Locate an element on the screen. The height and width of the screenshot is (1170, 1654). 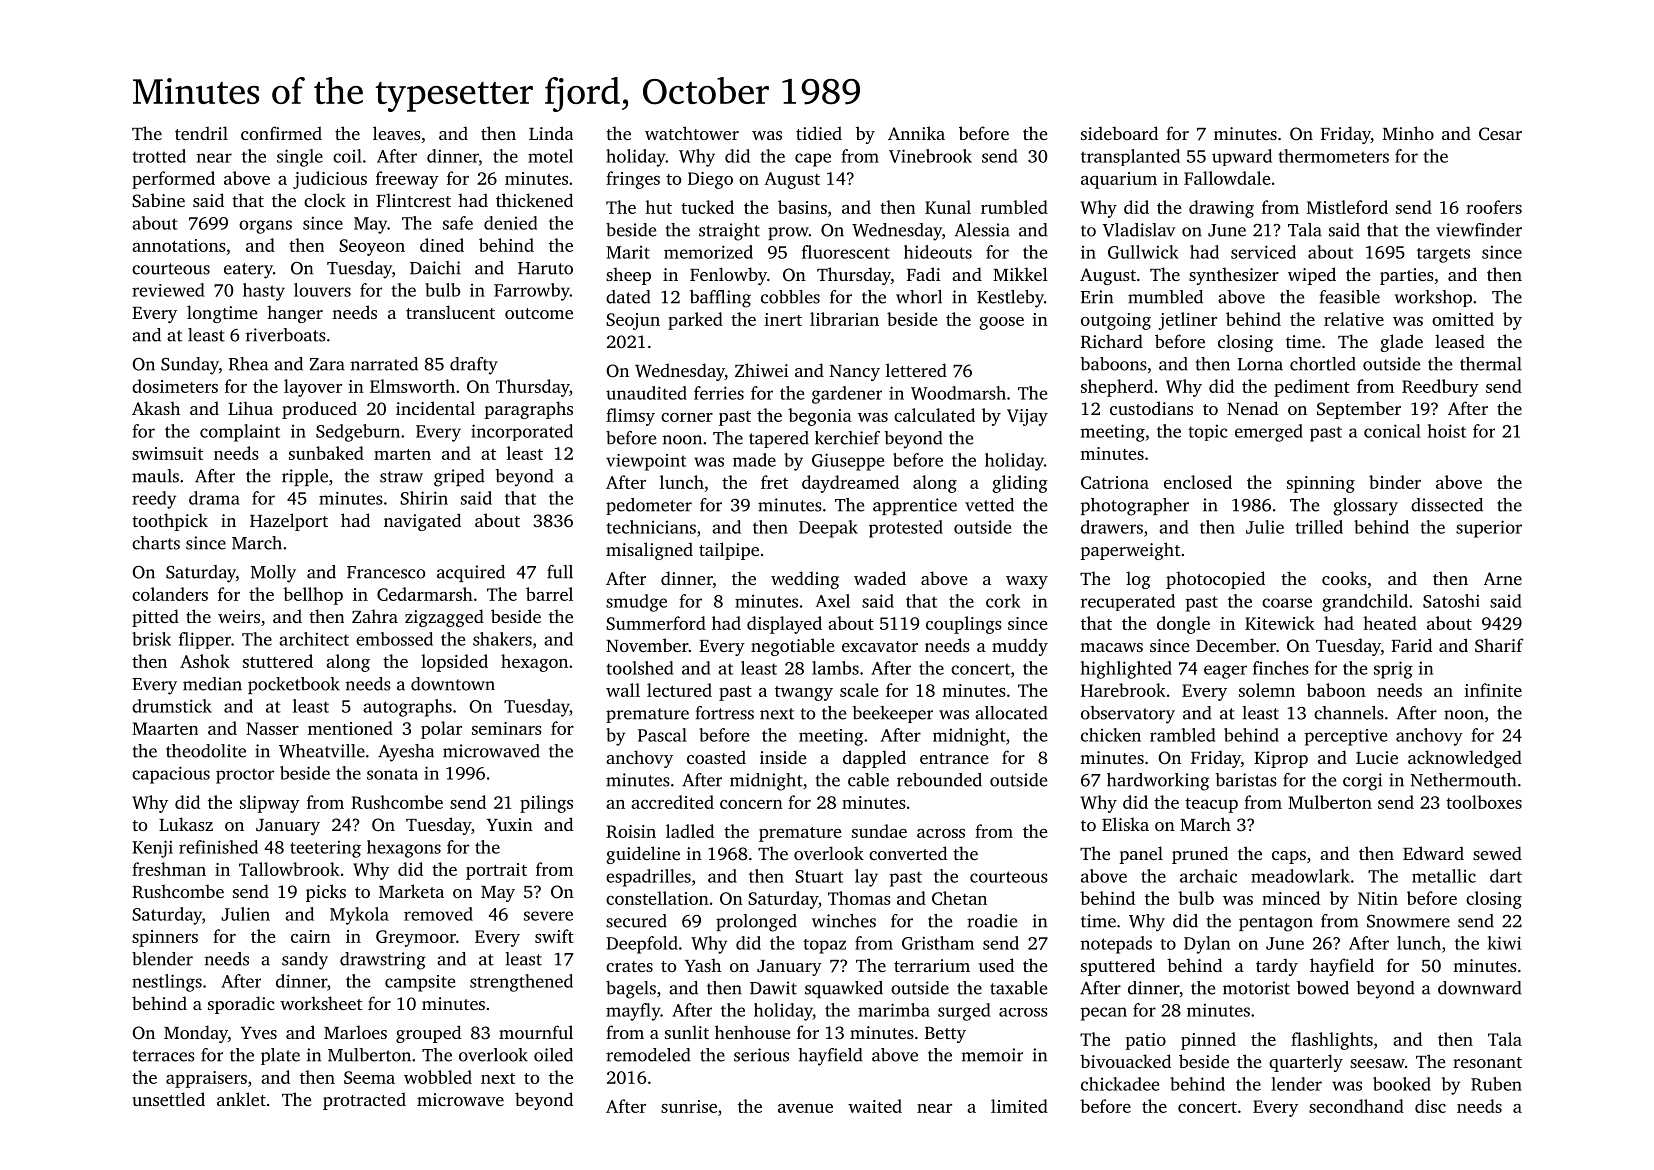
cork is located at coordinates (1003, 601).
